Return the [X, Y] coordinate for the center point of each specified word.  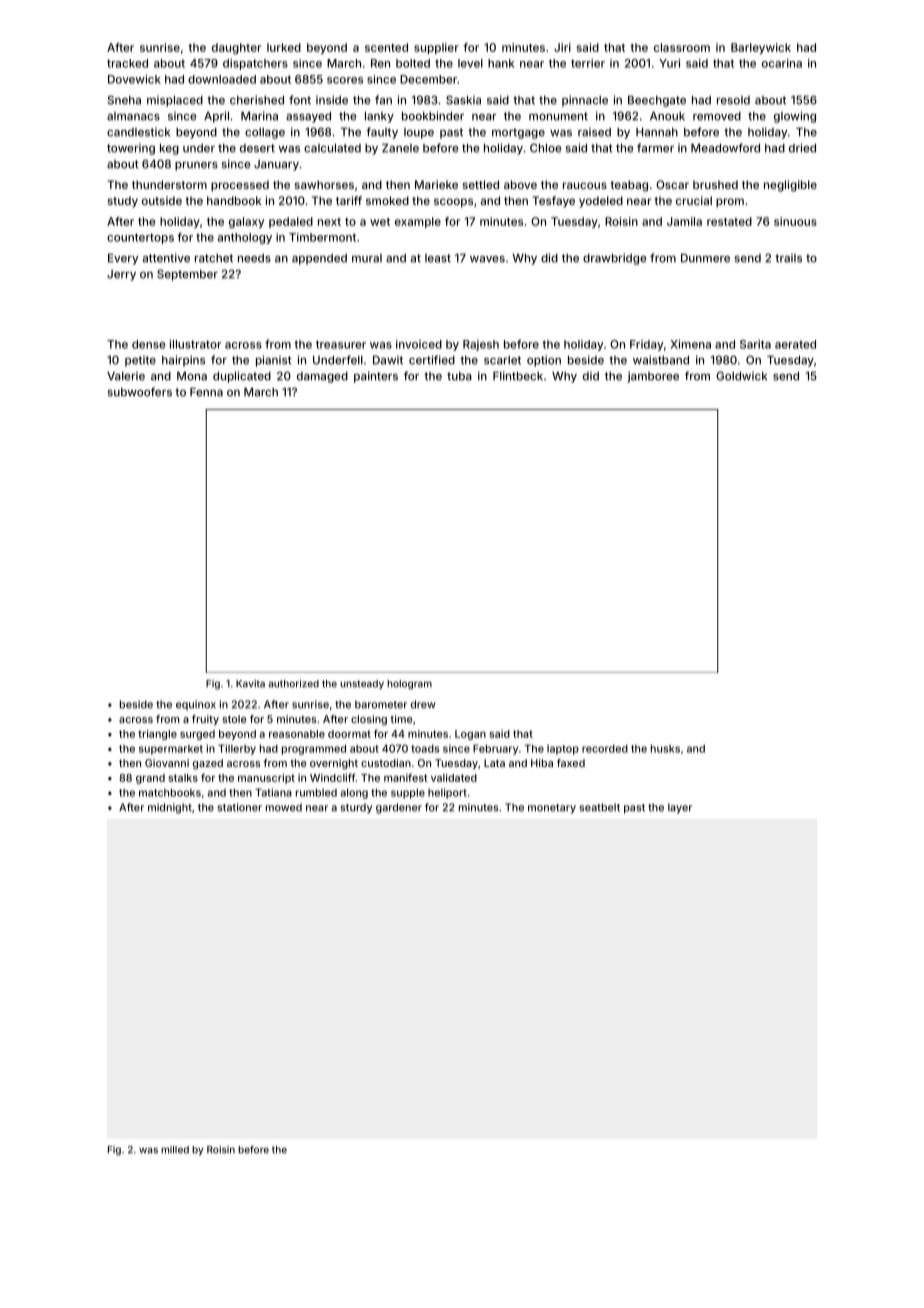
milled [175, 1150]
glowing [795, 117]
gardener [399, 808]
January [276, 165]
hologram [409, 685]
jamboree [653, 377]
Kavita [250, 684]
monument [558, 116]
